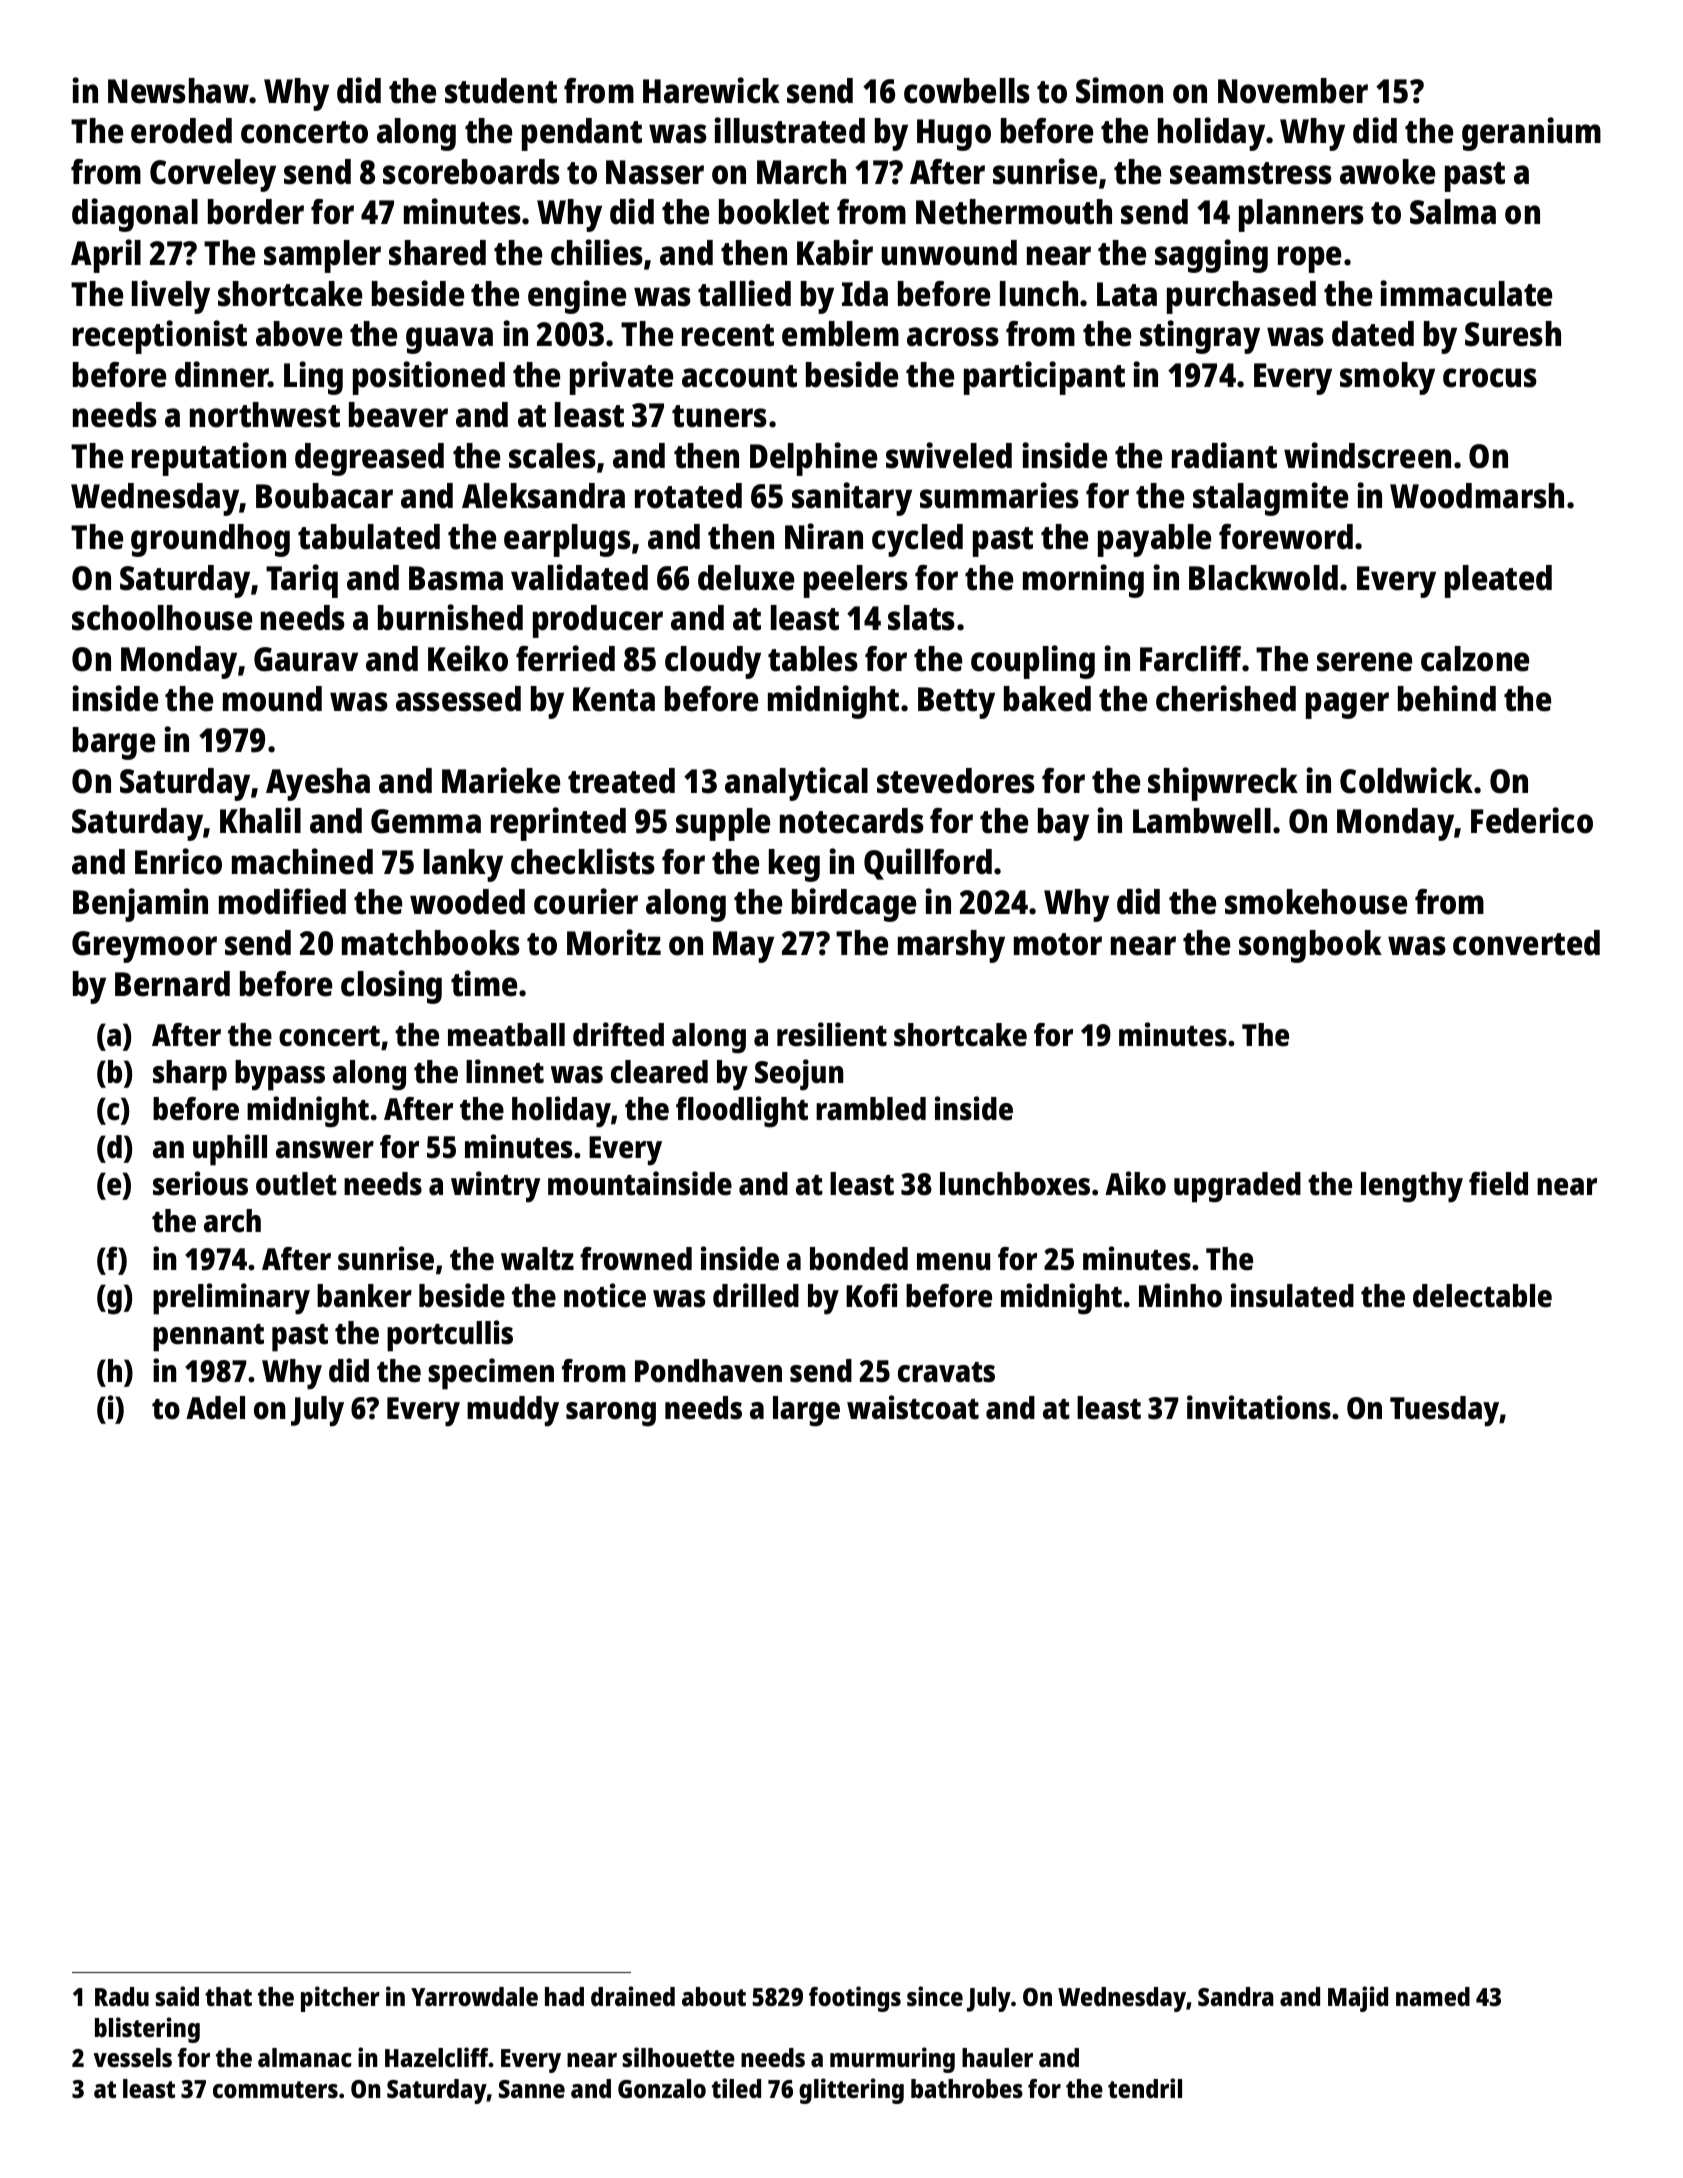 The width and height of the screenshot is (1683, 2178). What do you see at coordinates (714, 1996) in the screenshot?
I see `about` at bounding box center [714, 1996].
